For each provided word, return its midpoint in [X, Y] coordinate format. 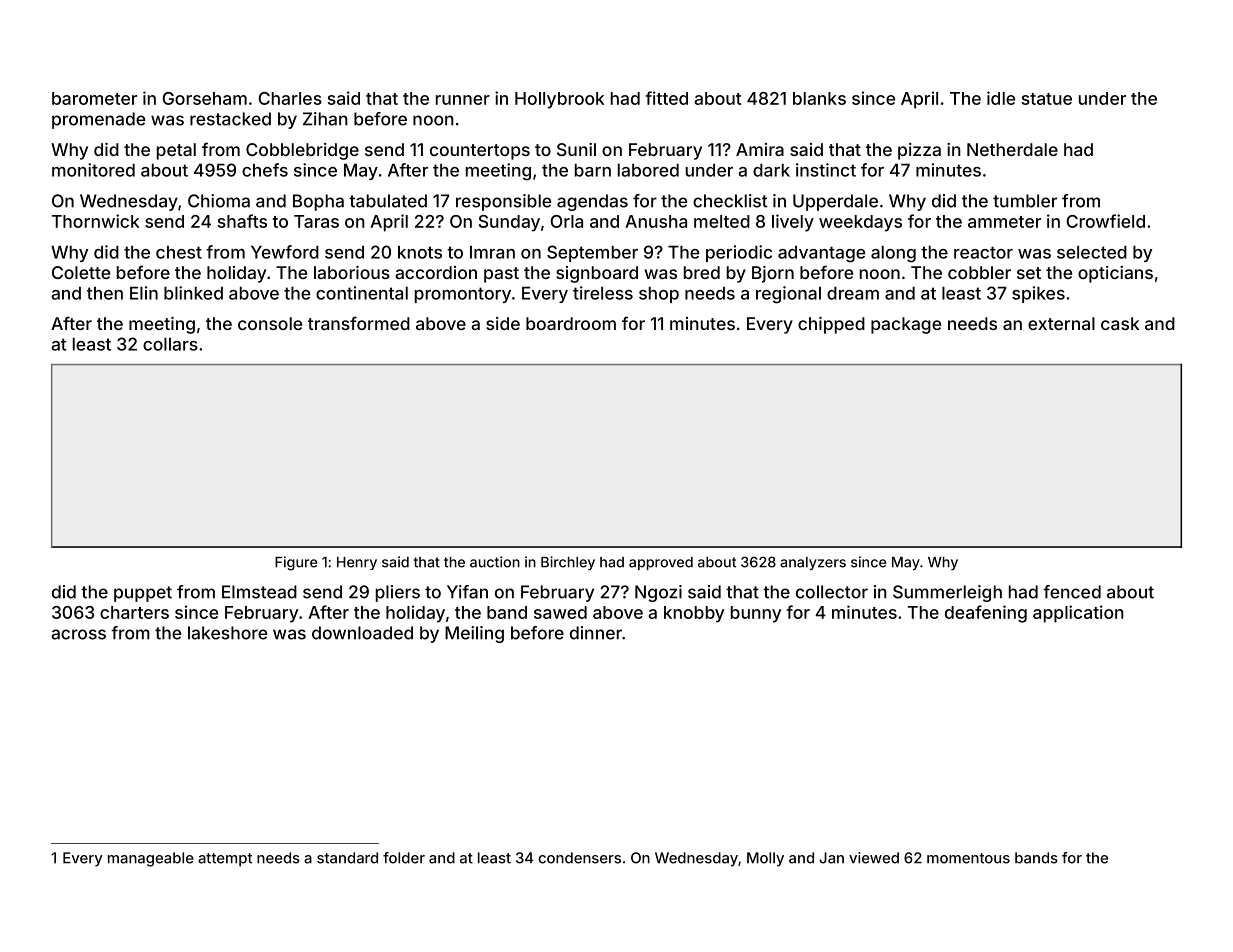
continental [362, 293]
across [78, 634]
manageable [151, 859]
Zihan [325, 119]
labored [648, 170]
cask [1120, 323]
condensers [579, 858]
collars [170, 344]
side [503, 323]
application [1078, 614]
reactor [983, 252]
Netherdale [1012, 149]
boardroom [571, 323]
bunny [756, 614]
